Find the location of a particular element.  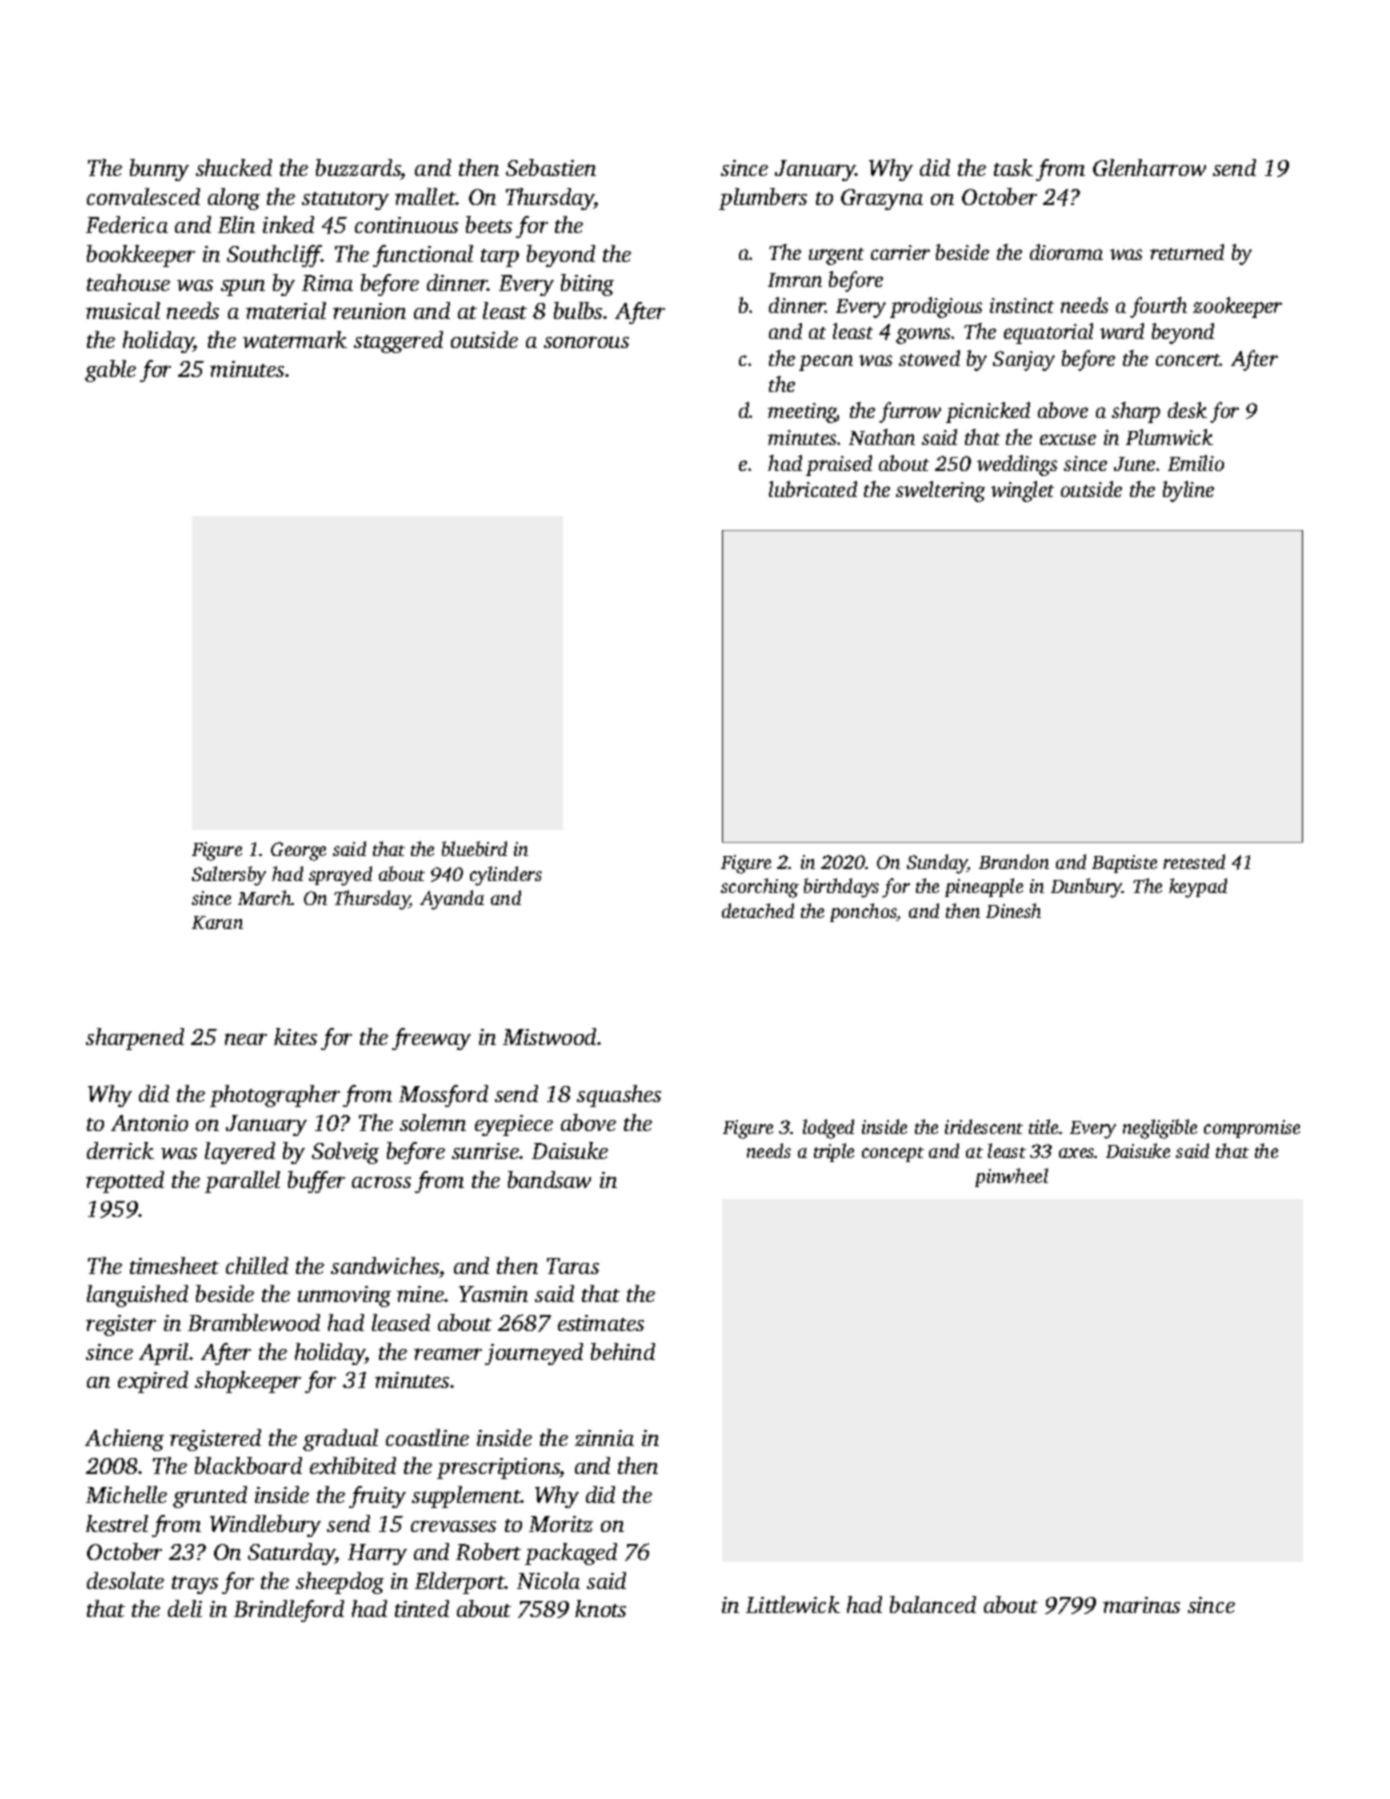

Sebastien is located at coordinates (551, 167).
